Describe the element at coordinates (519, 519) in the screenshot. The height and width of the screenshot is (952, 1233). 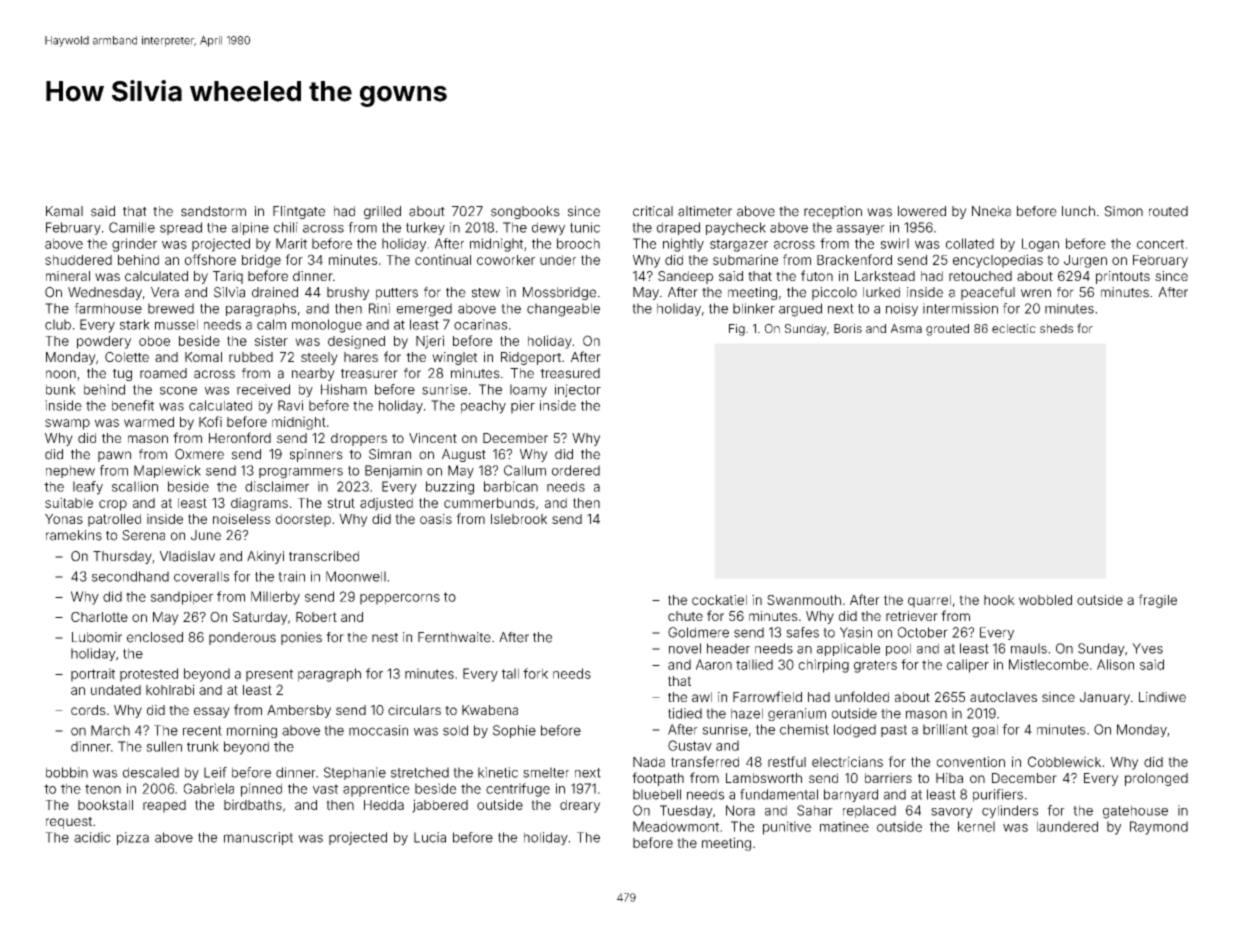
I see `Islebrook` at that location.
